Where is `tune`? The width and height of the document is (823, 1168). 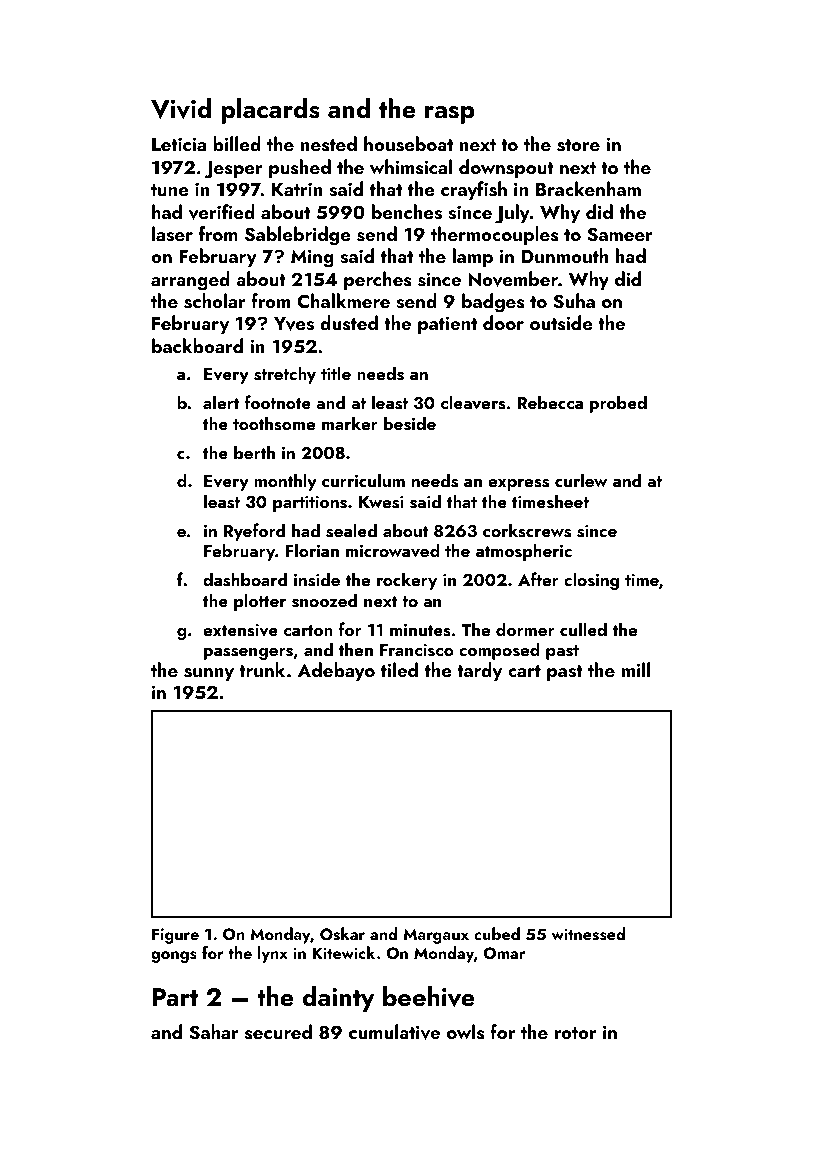
tune is located at coordinates (170, 190).
